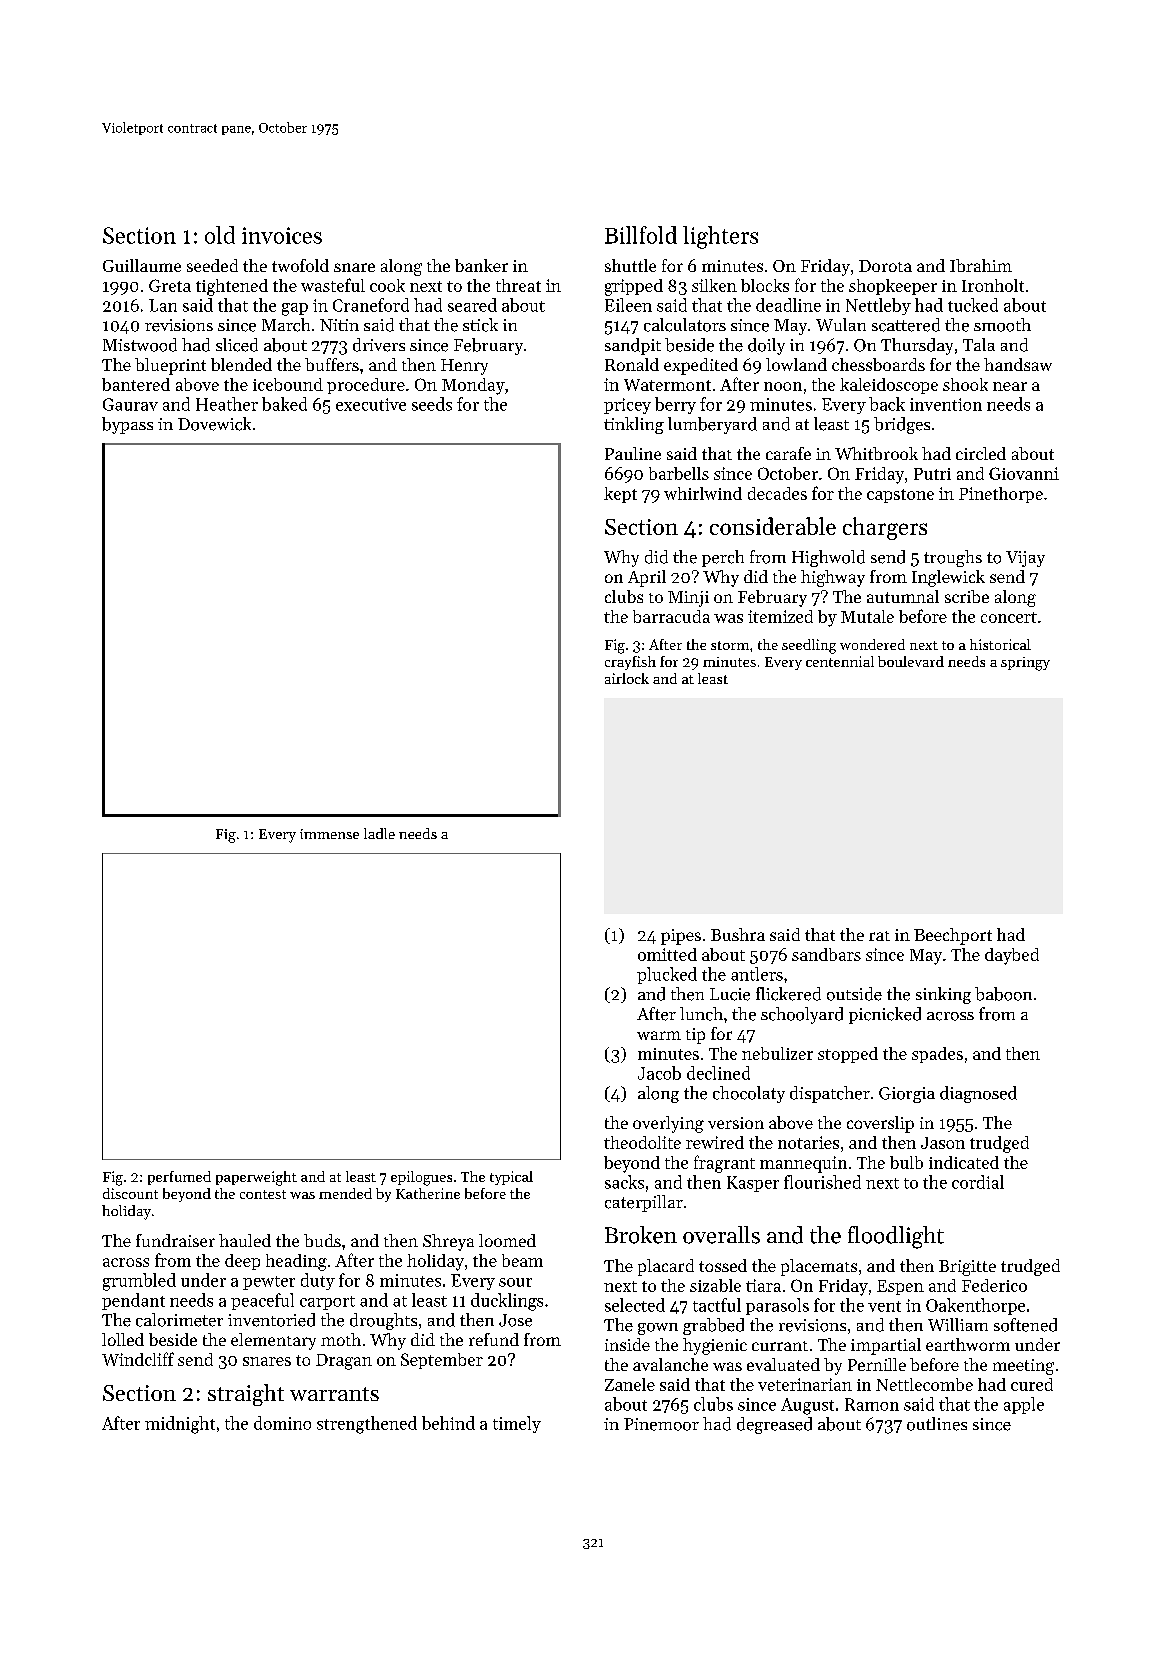  Describe the element at coordinates (329, 834) in the document. I see `immense` at that location.
